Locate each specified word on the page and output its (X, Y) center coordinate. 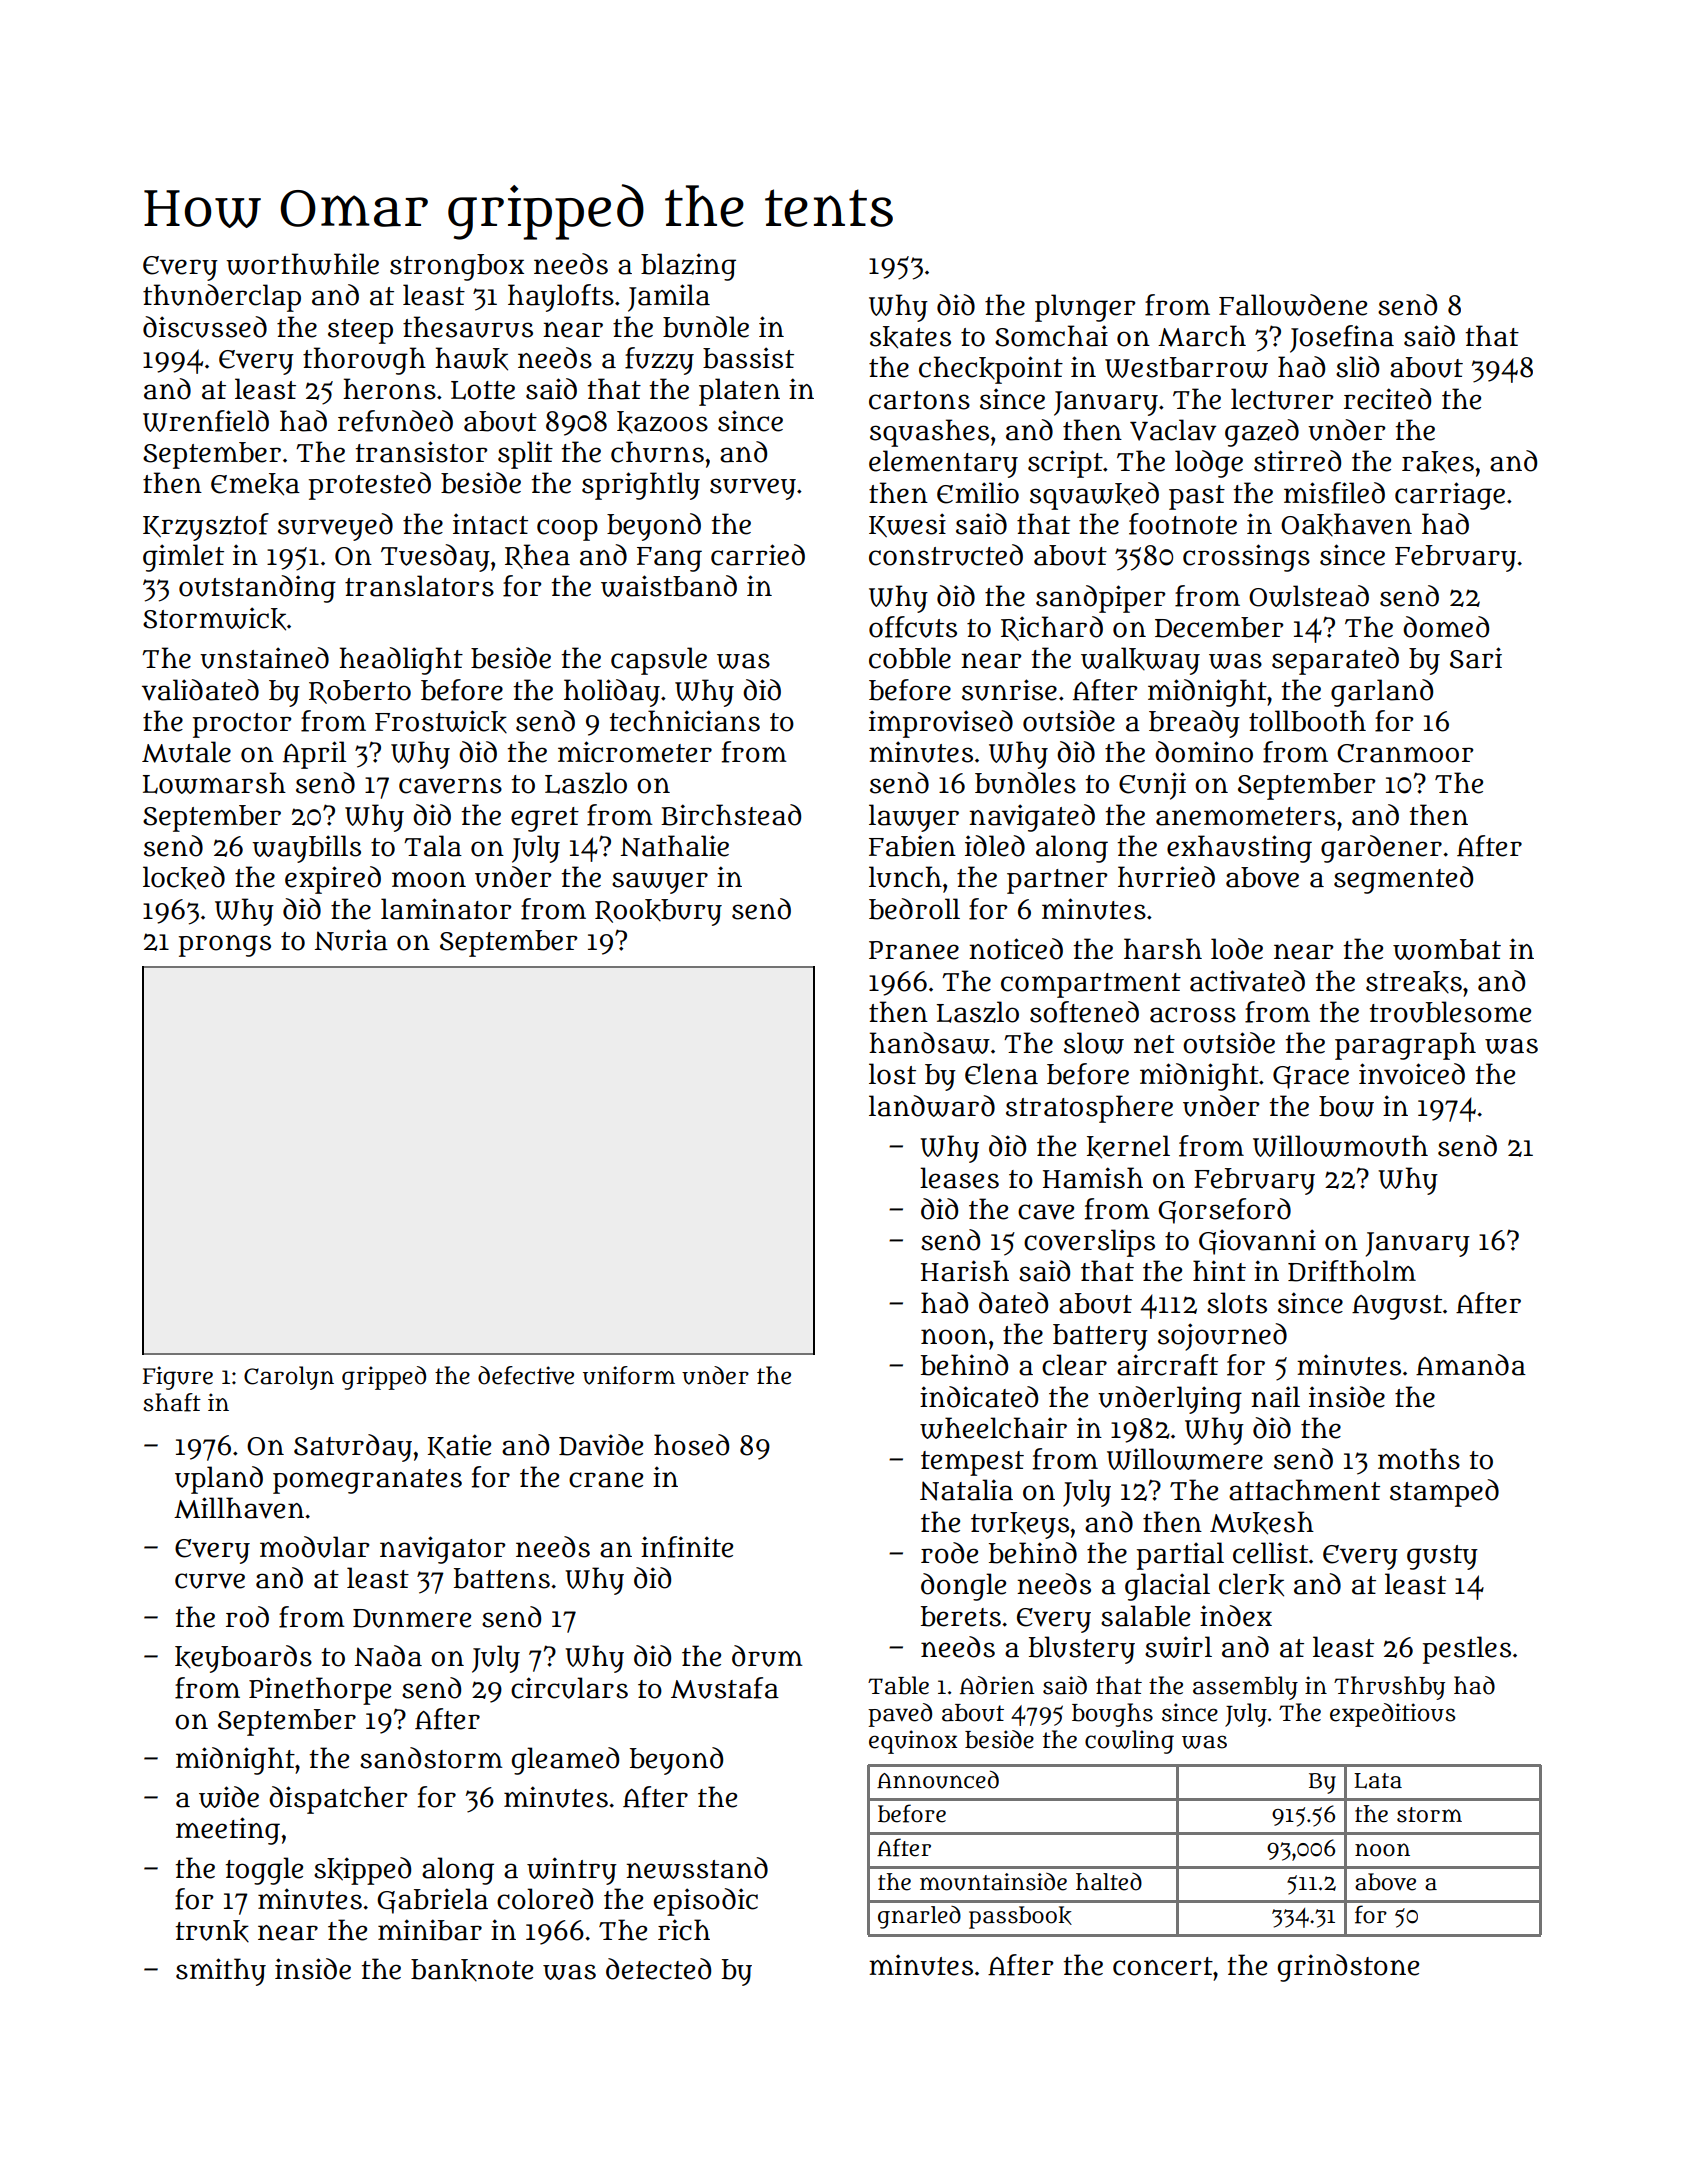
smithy (221, 1972)
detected (658, 1969)
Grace (1311, 1077)
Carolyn (289, 1378)
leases (959, 1178)
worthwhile (302, 264)
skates (910, 337)
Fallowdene (1293, 305)
